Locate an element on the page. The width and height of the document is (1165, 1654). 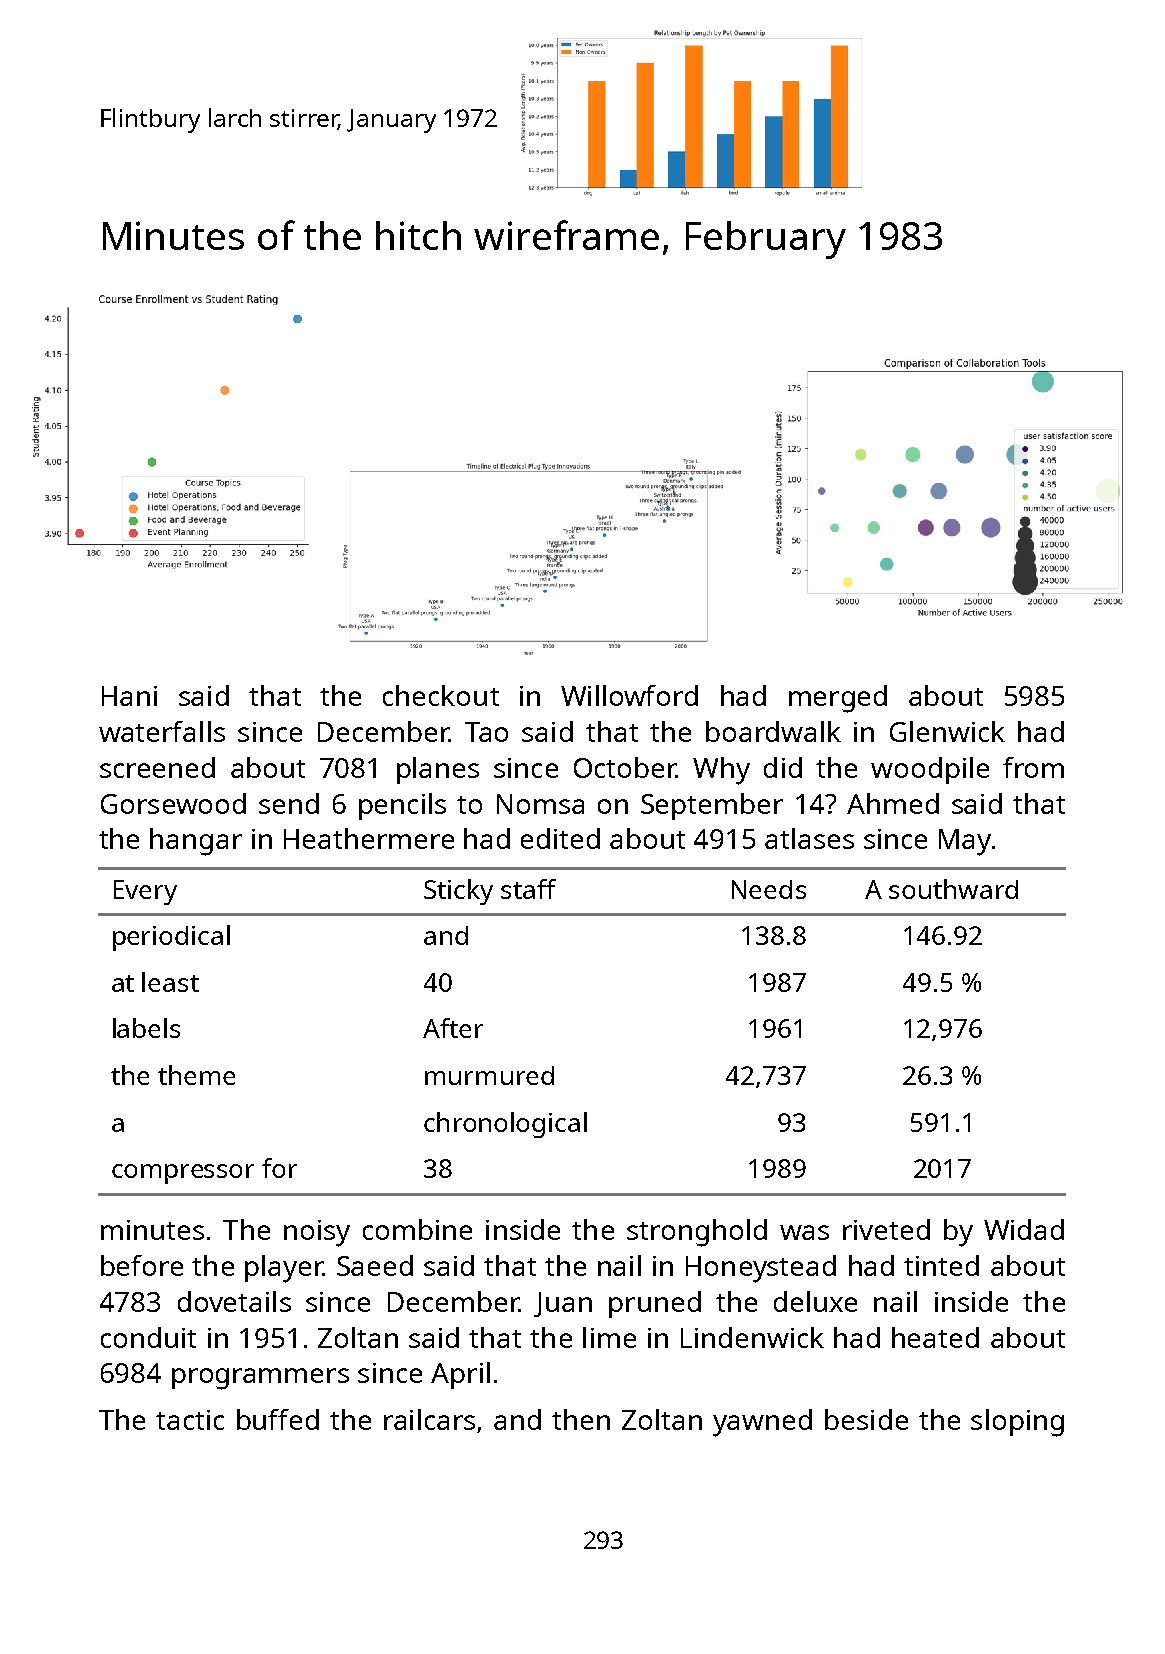
Hani is located at coordinates (129, 696).
